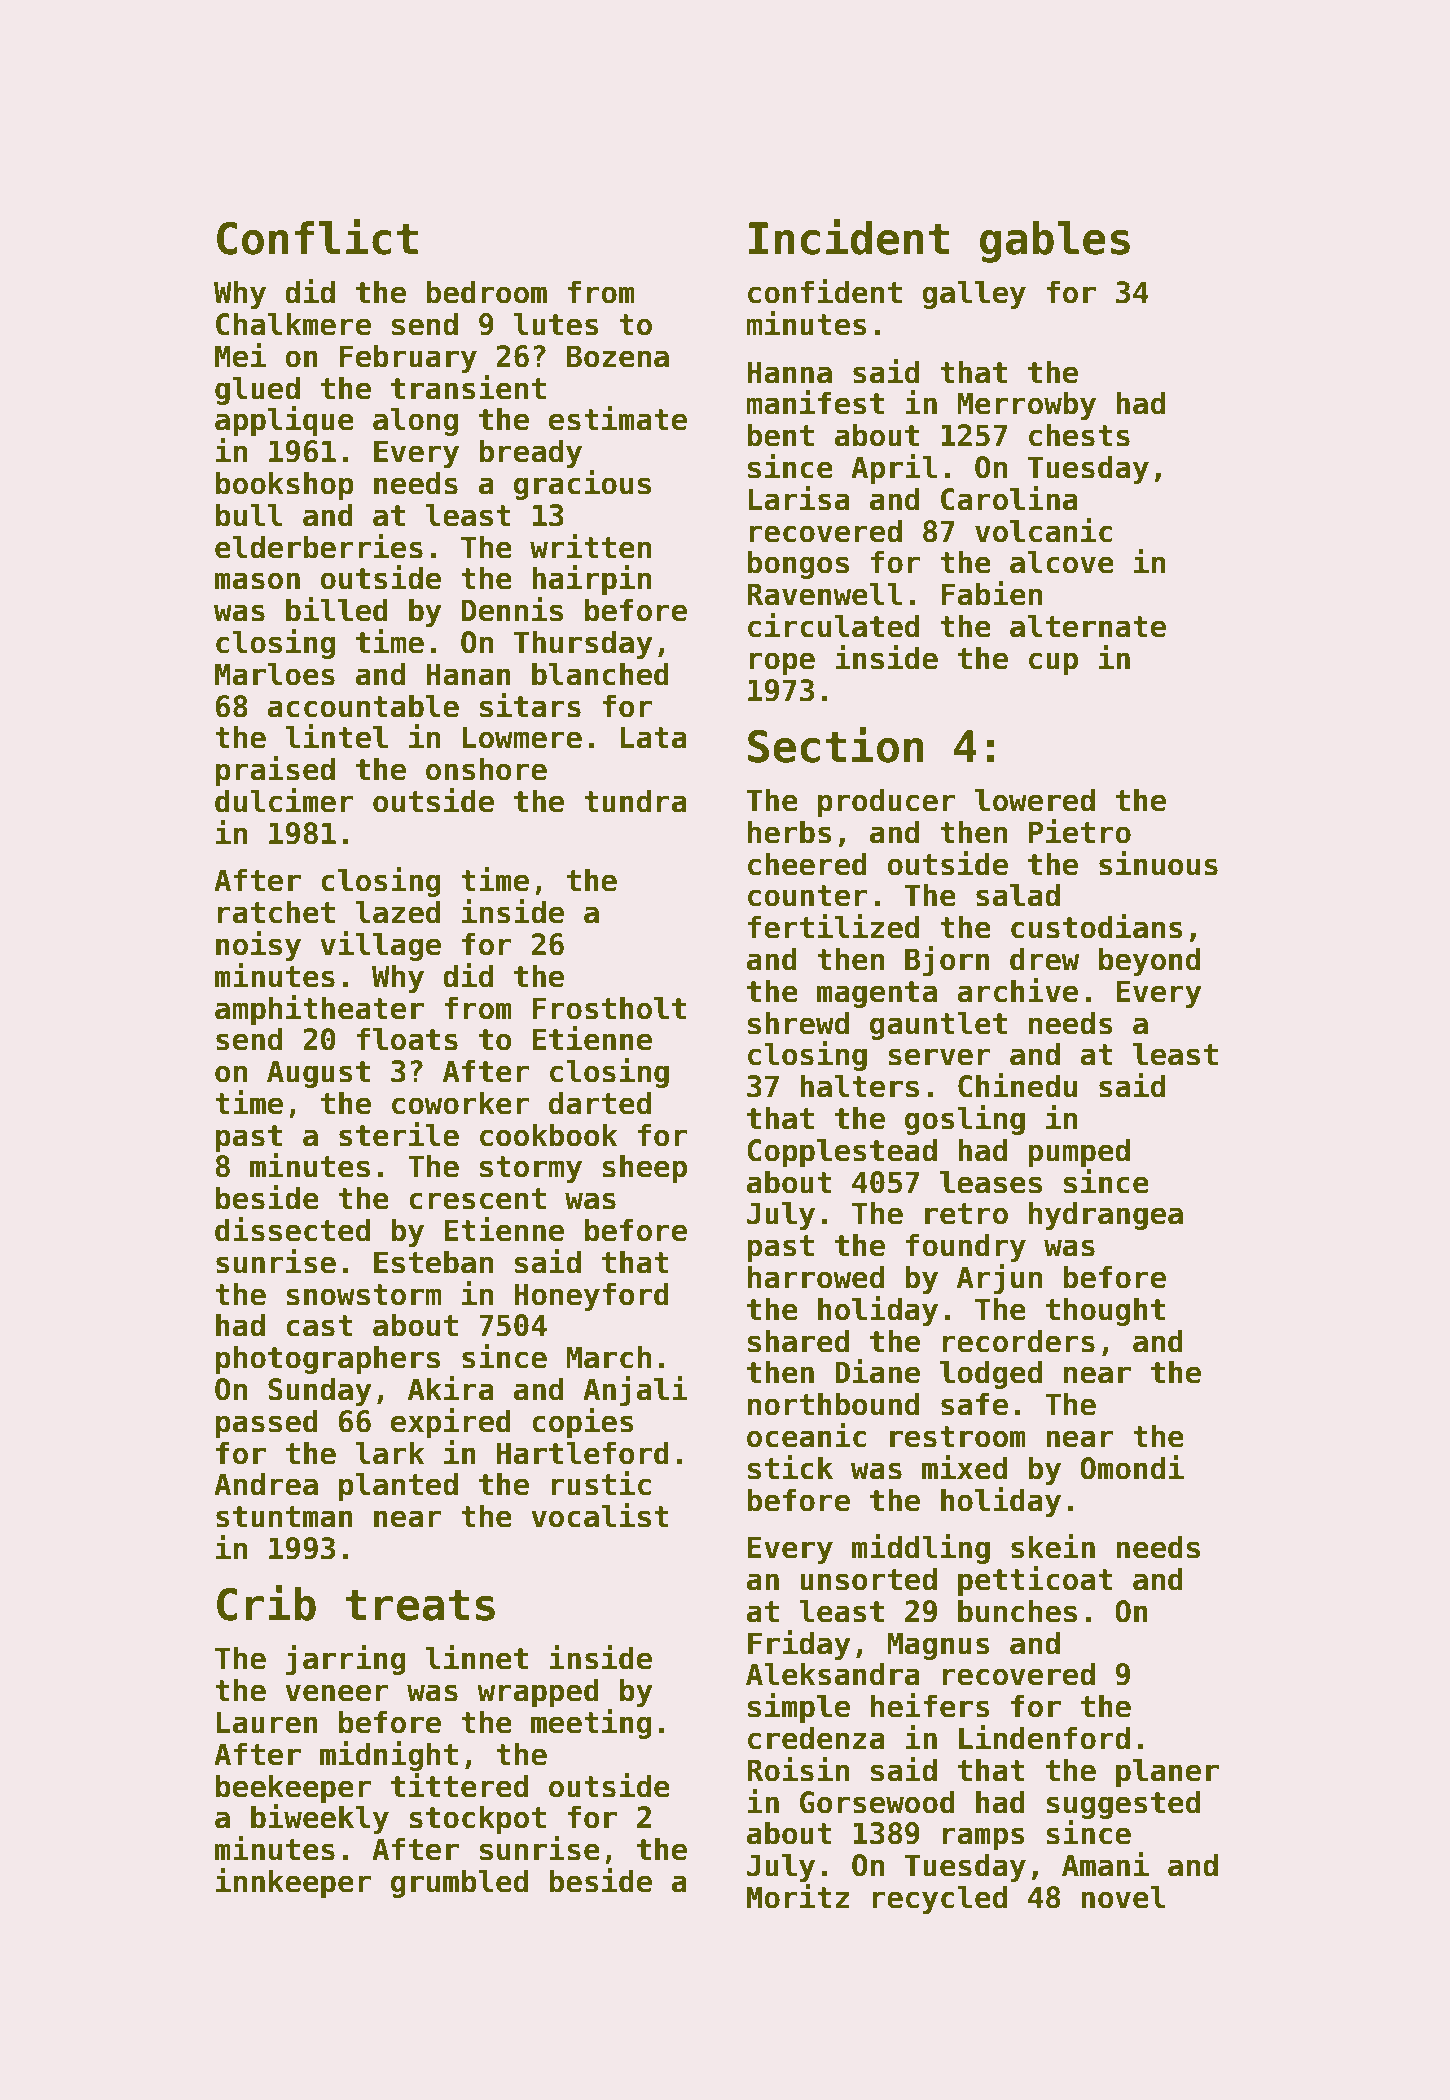 The image size is (1450, 2100). I want to click on grumbled, so click(459, 1883).
